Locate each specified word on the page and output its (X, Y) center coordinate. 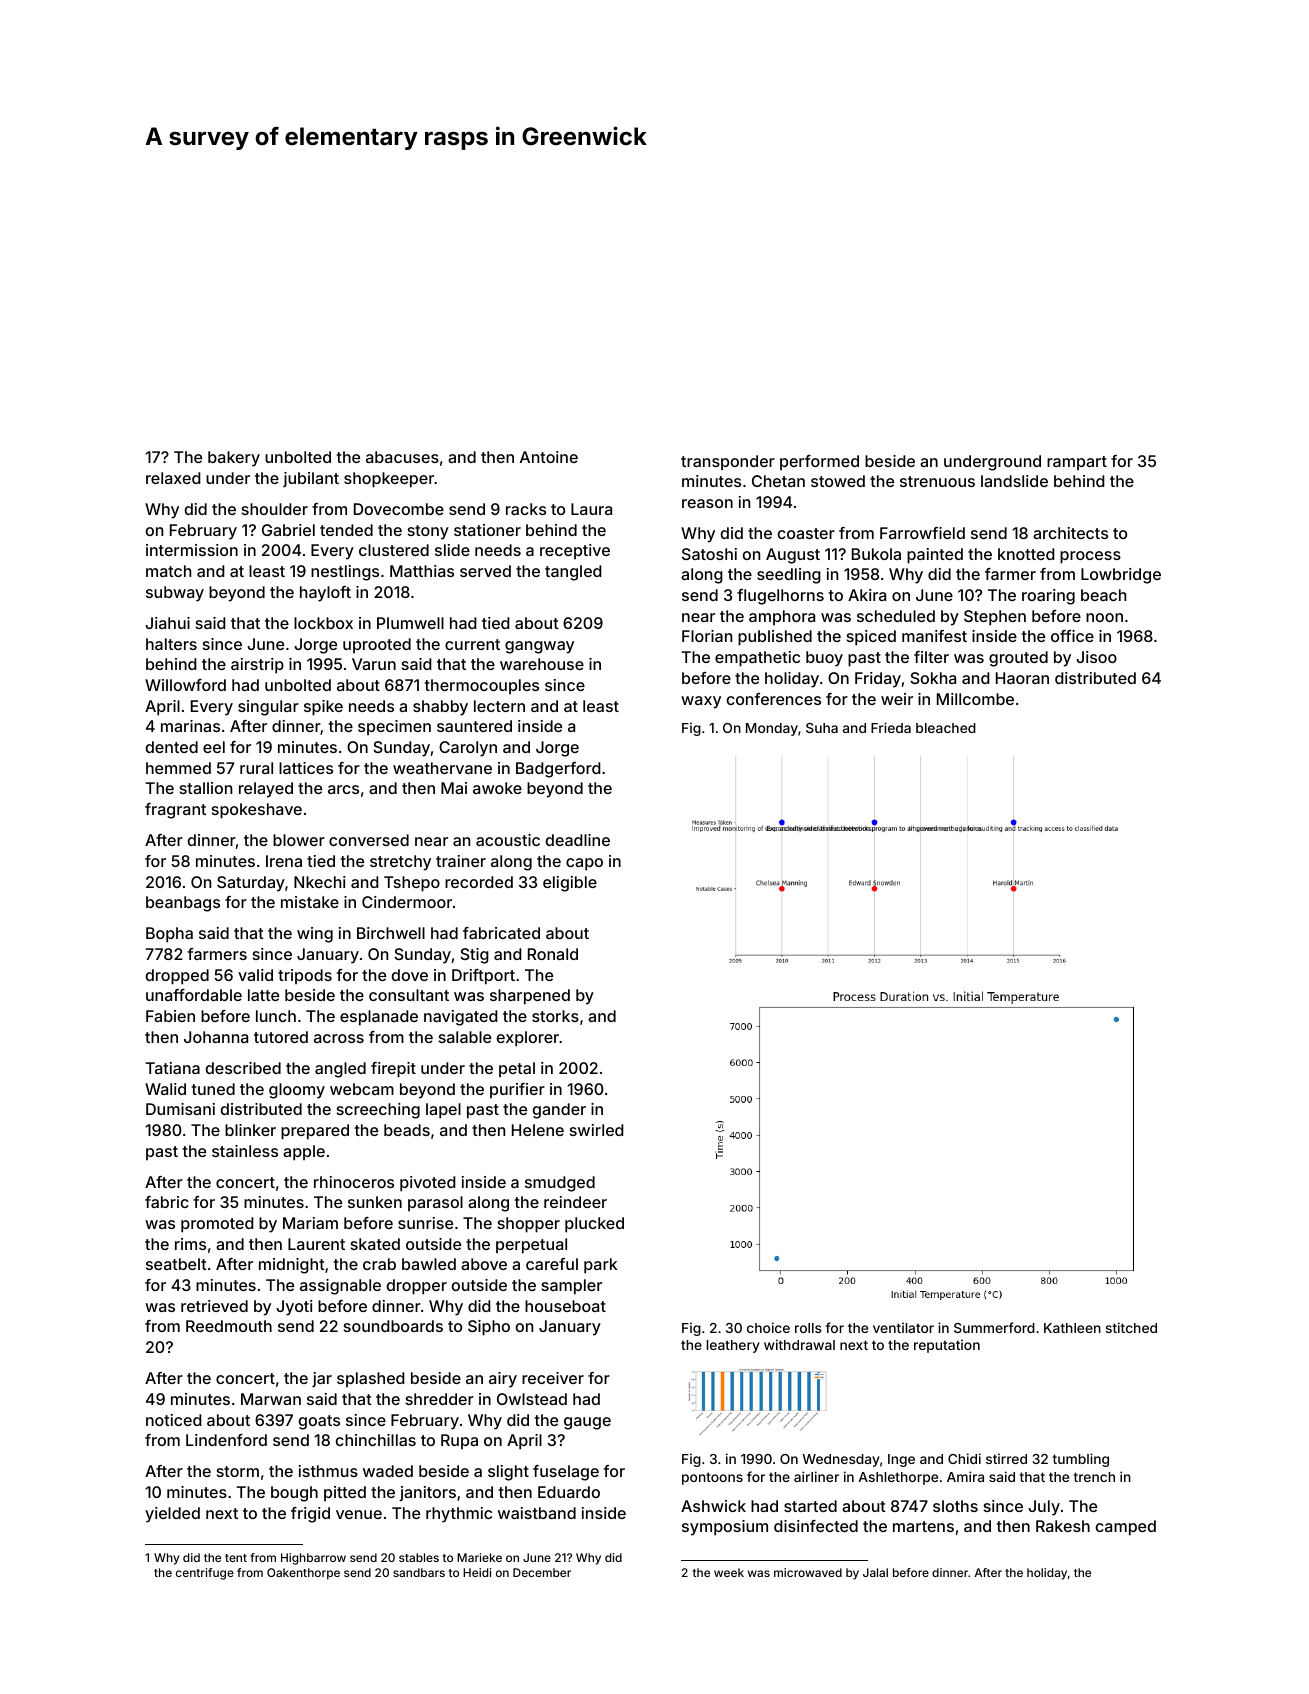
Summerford (994, 1327)
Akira (867, 595)
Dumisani (180, 1109)
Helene (538, 1130)
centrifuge (205, 1574)
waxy (701, 702)
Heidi (477, 1572)
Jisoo (1096, 657)
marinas (190, 726)
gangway (539, 647)
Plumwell (410, 623)
